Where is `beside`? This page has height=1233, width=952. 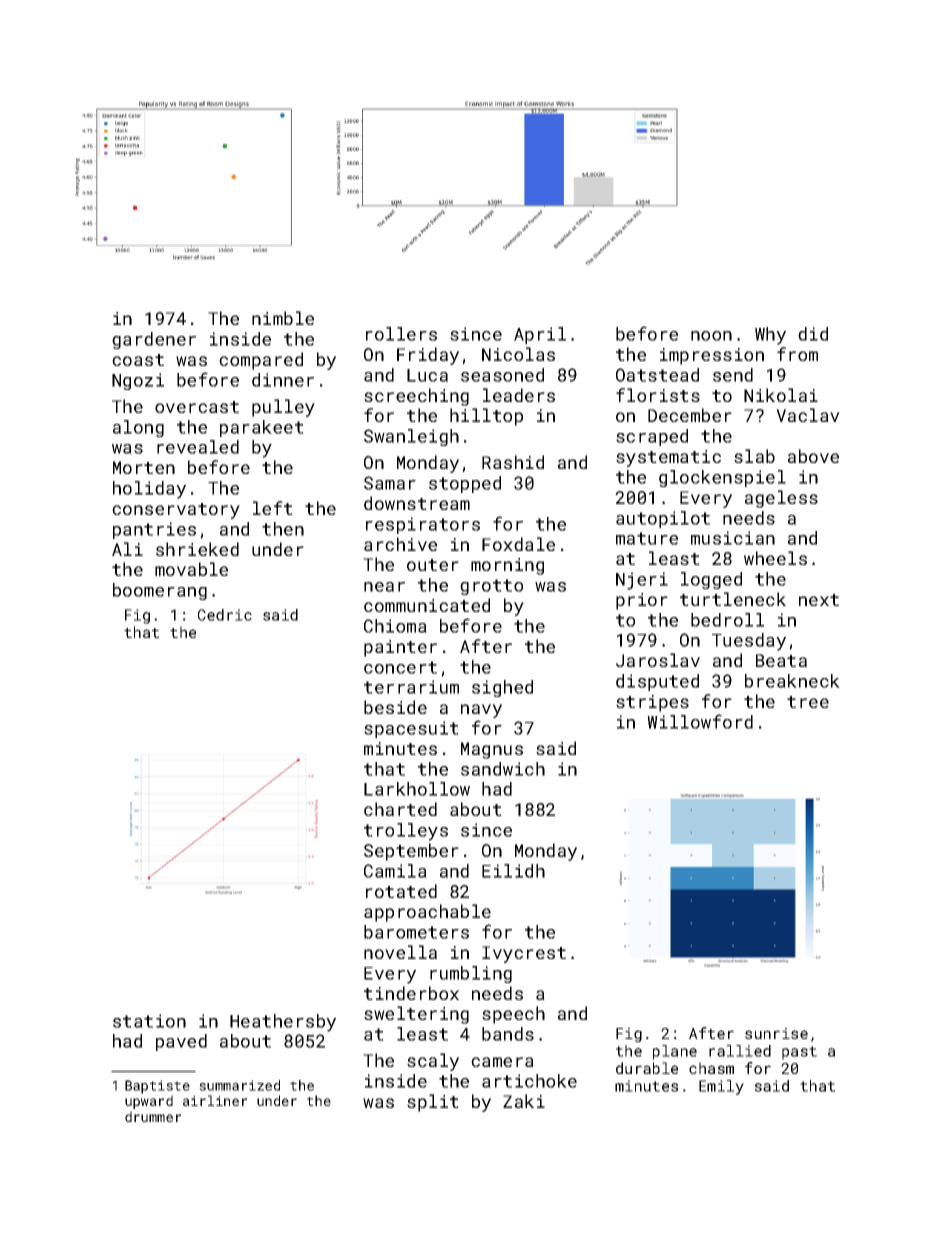 beside is located at coordinates (395, 707).
